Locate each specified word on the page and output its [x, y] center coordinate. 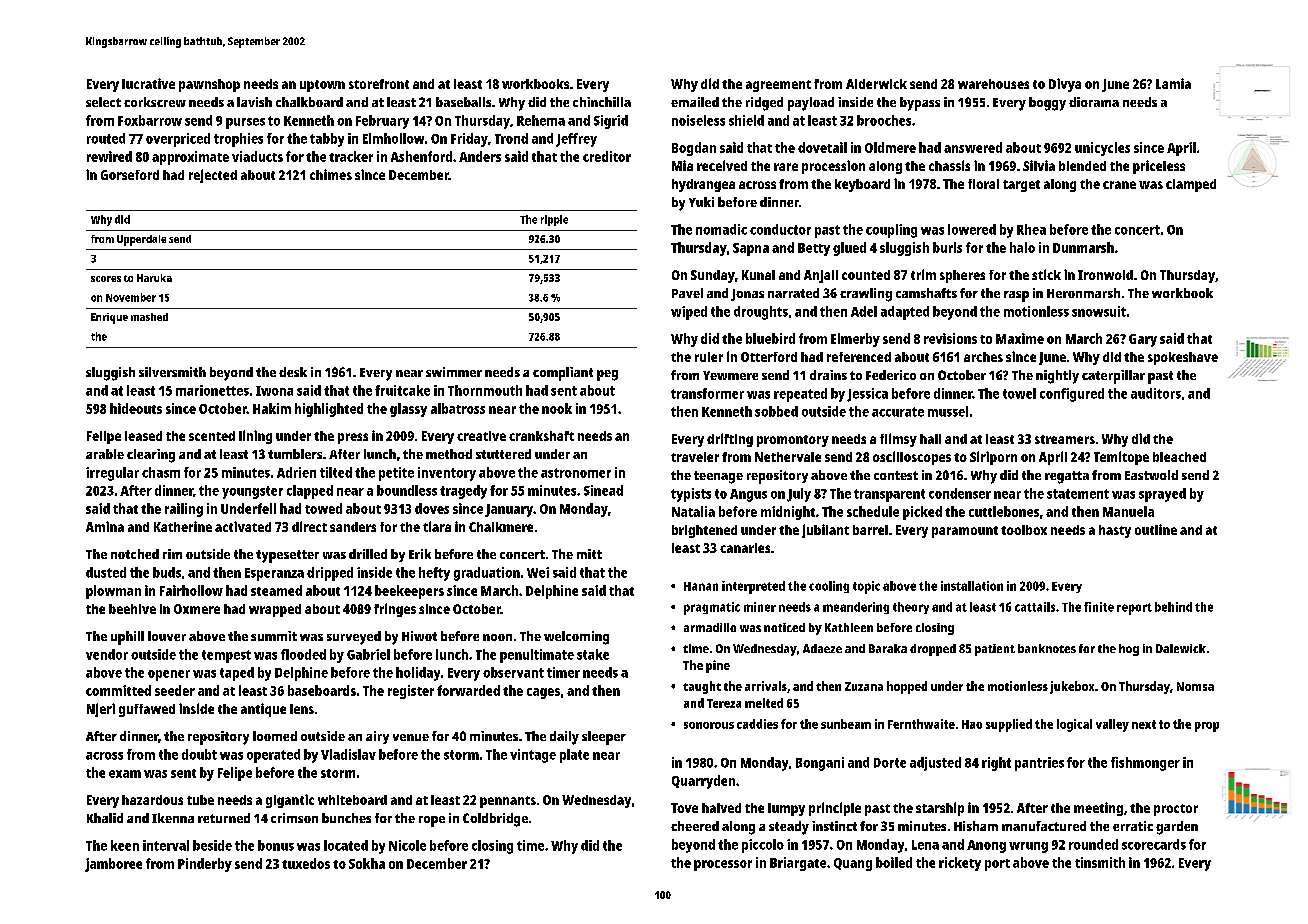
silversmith [172, 372]
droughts [761, 313]
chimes [331, 174]
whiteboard [352, 800]
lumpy [786, 809]
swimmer [454, 372]
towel [1019, 393]
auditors [1156, 393]
